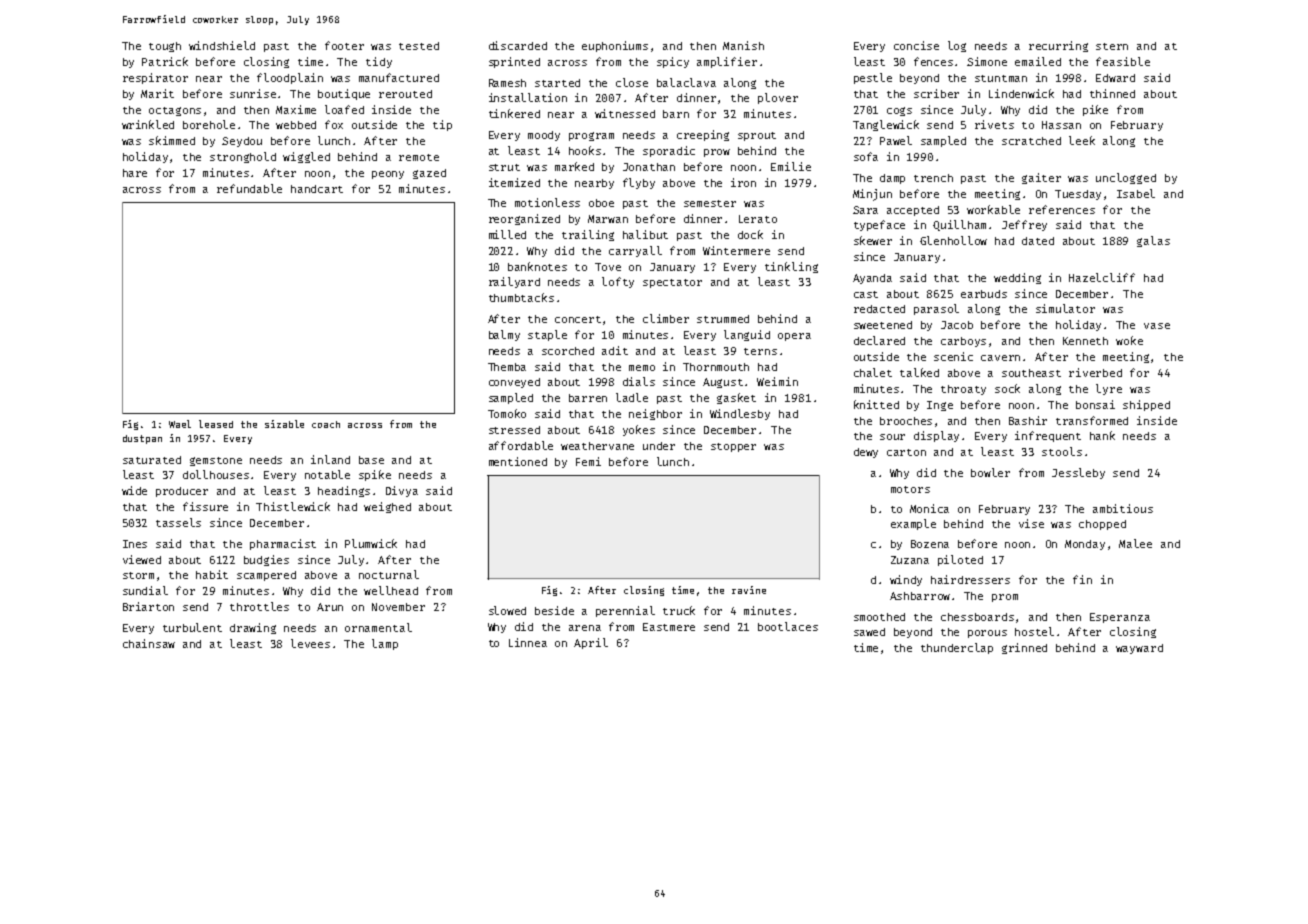  I want to click on simulator, so click(1065, 308).
